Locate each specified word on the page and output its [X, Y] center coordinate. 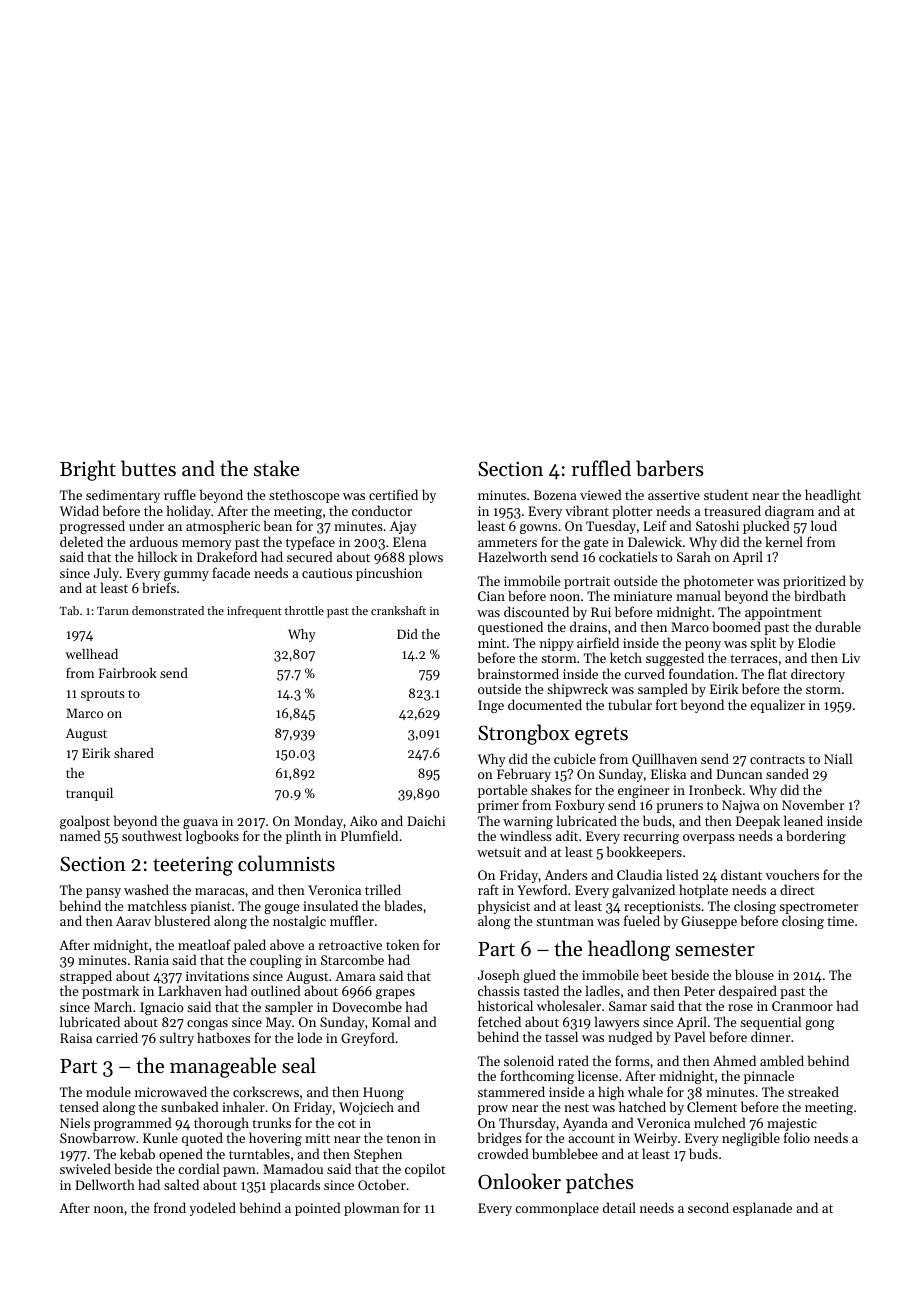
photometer [719, 582]
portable [502, 791]
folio [797, 1137]
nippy [557, 644]
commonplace [557, 1209]
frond [170, 1207]
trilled [383, 889]
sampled [663, 690]
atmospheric [223, 527]
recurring [651, 837]
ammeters [507, 543]
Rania [151, 960]
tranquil [89, 794]
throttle [304, 610]
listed [682, 874]
